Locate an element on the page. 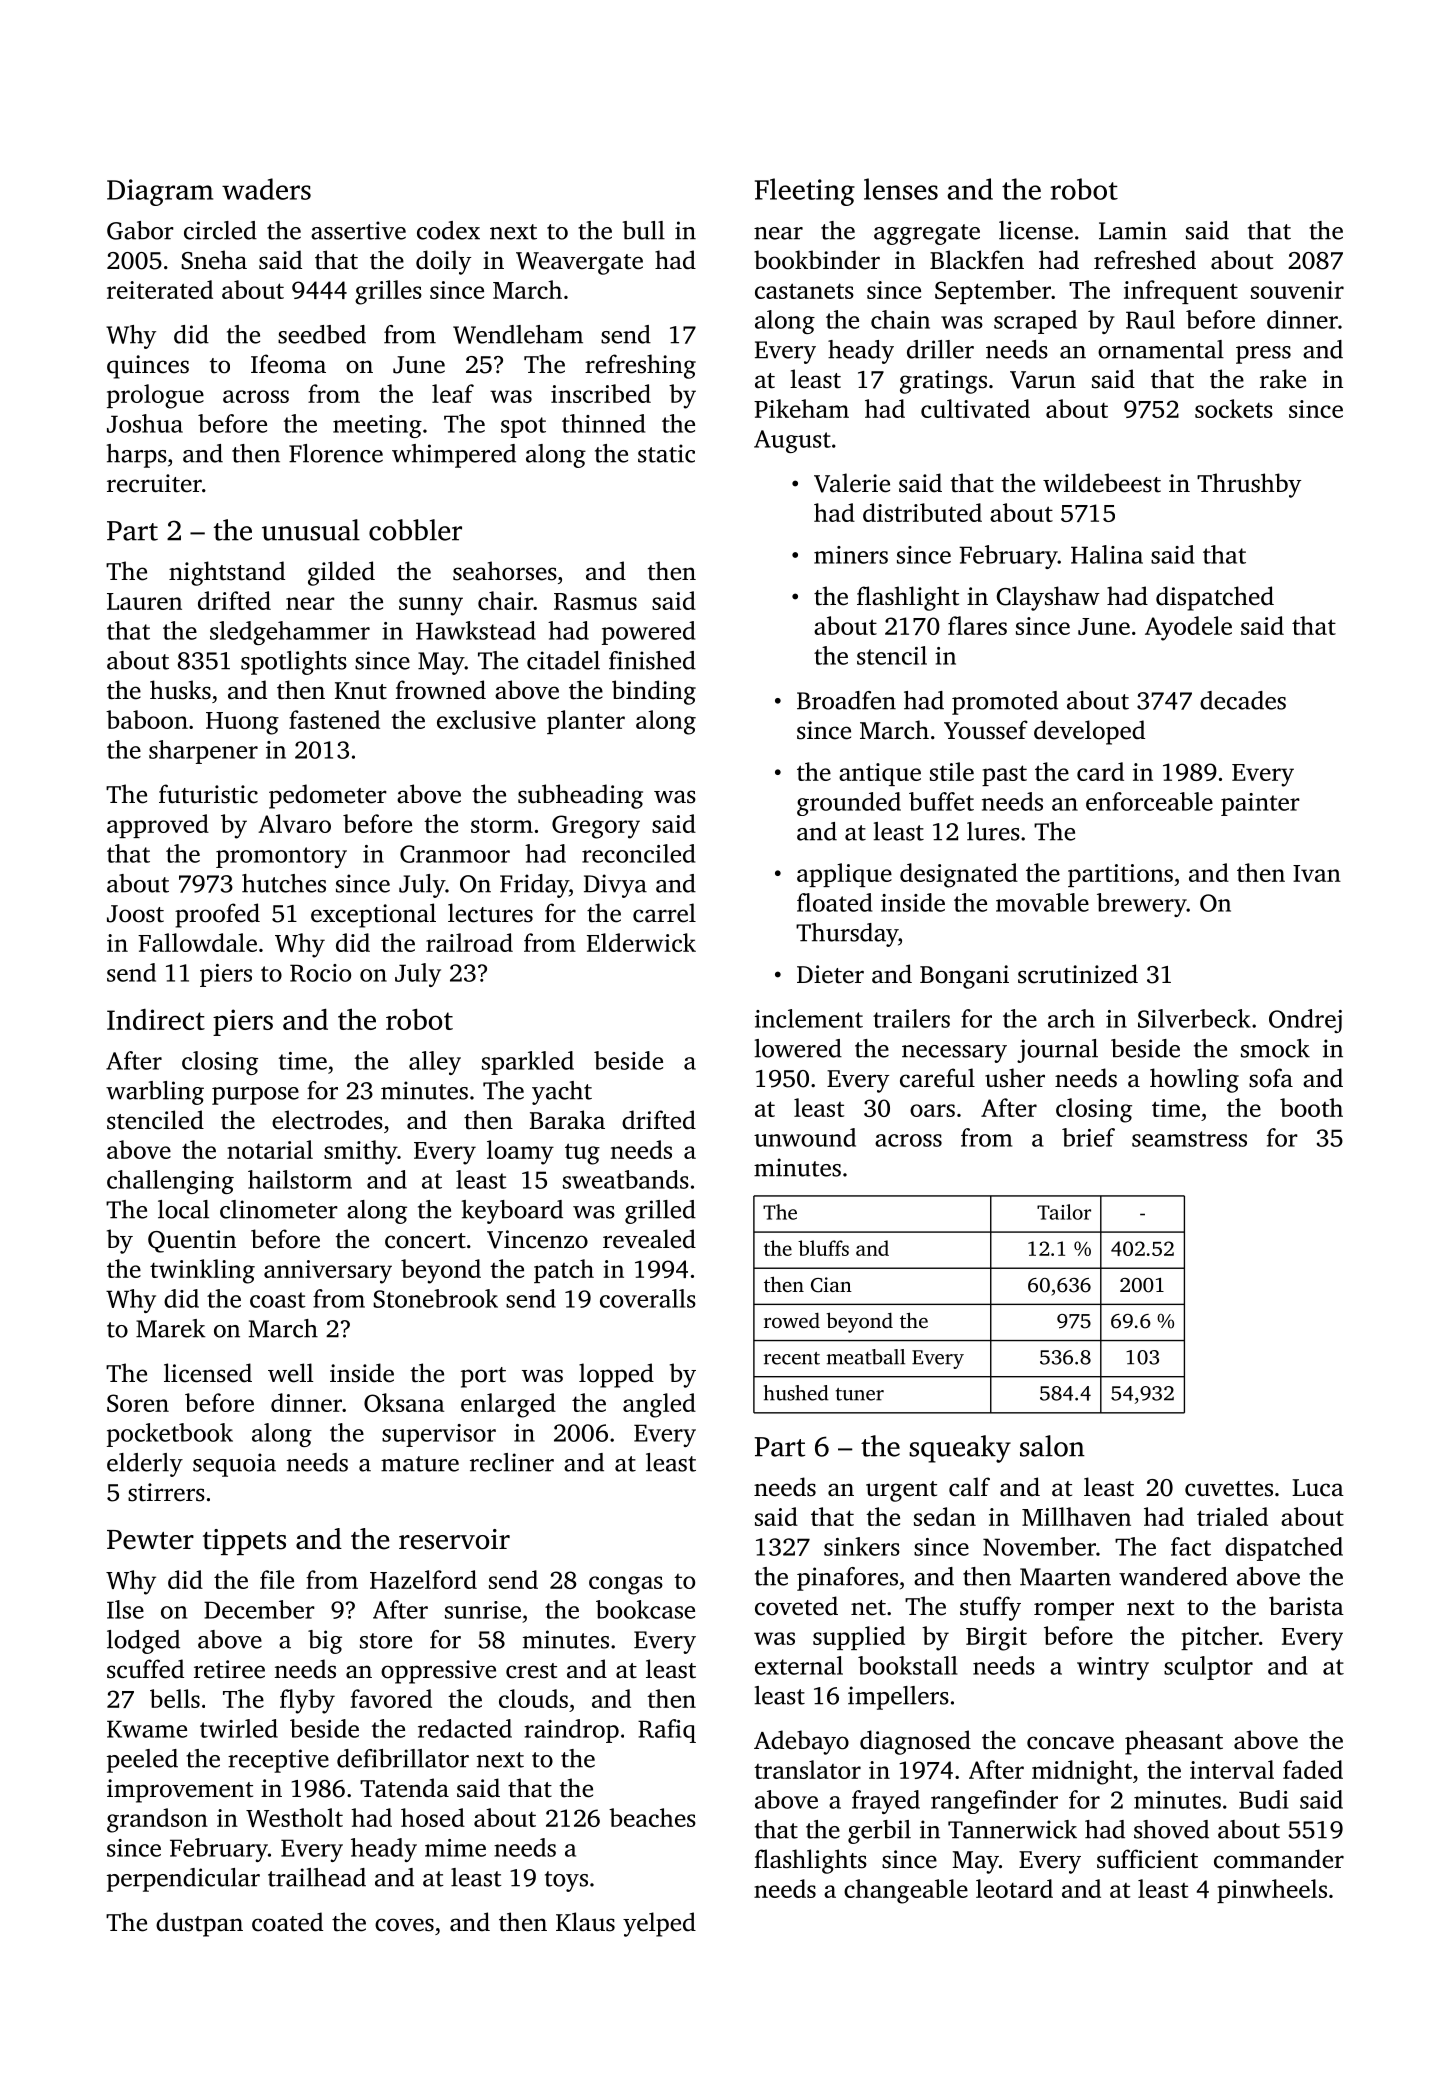  August is located at coordinates (792, 441).
